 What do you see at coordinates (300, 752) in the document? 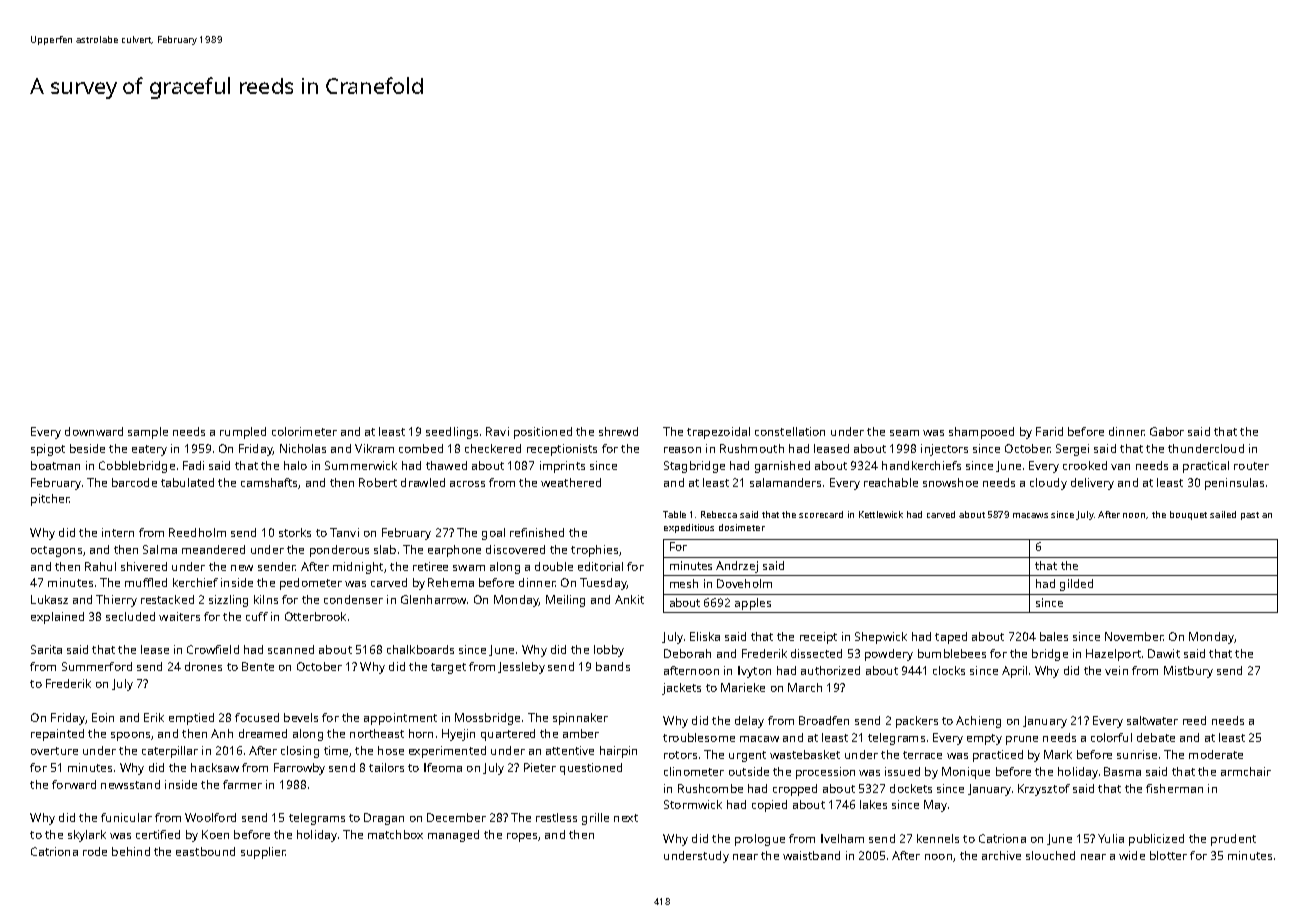
I see `closing` at bounding box center [300, 752].
